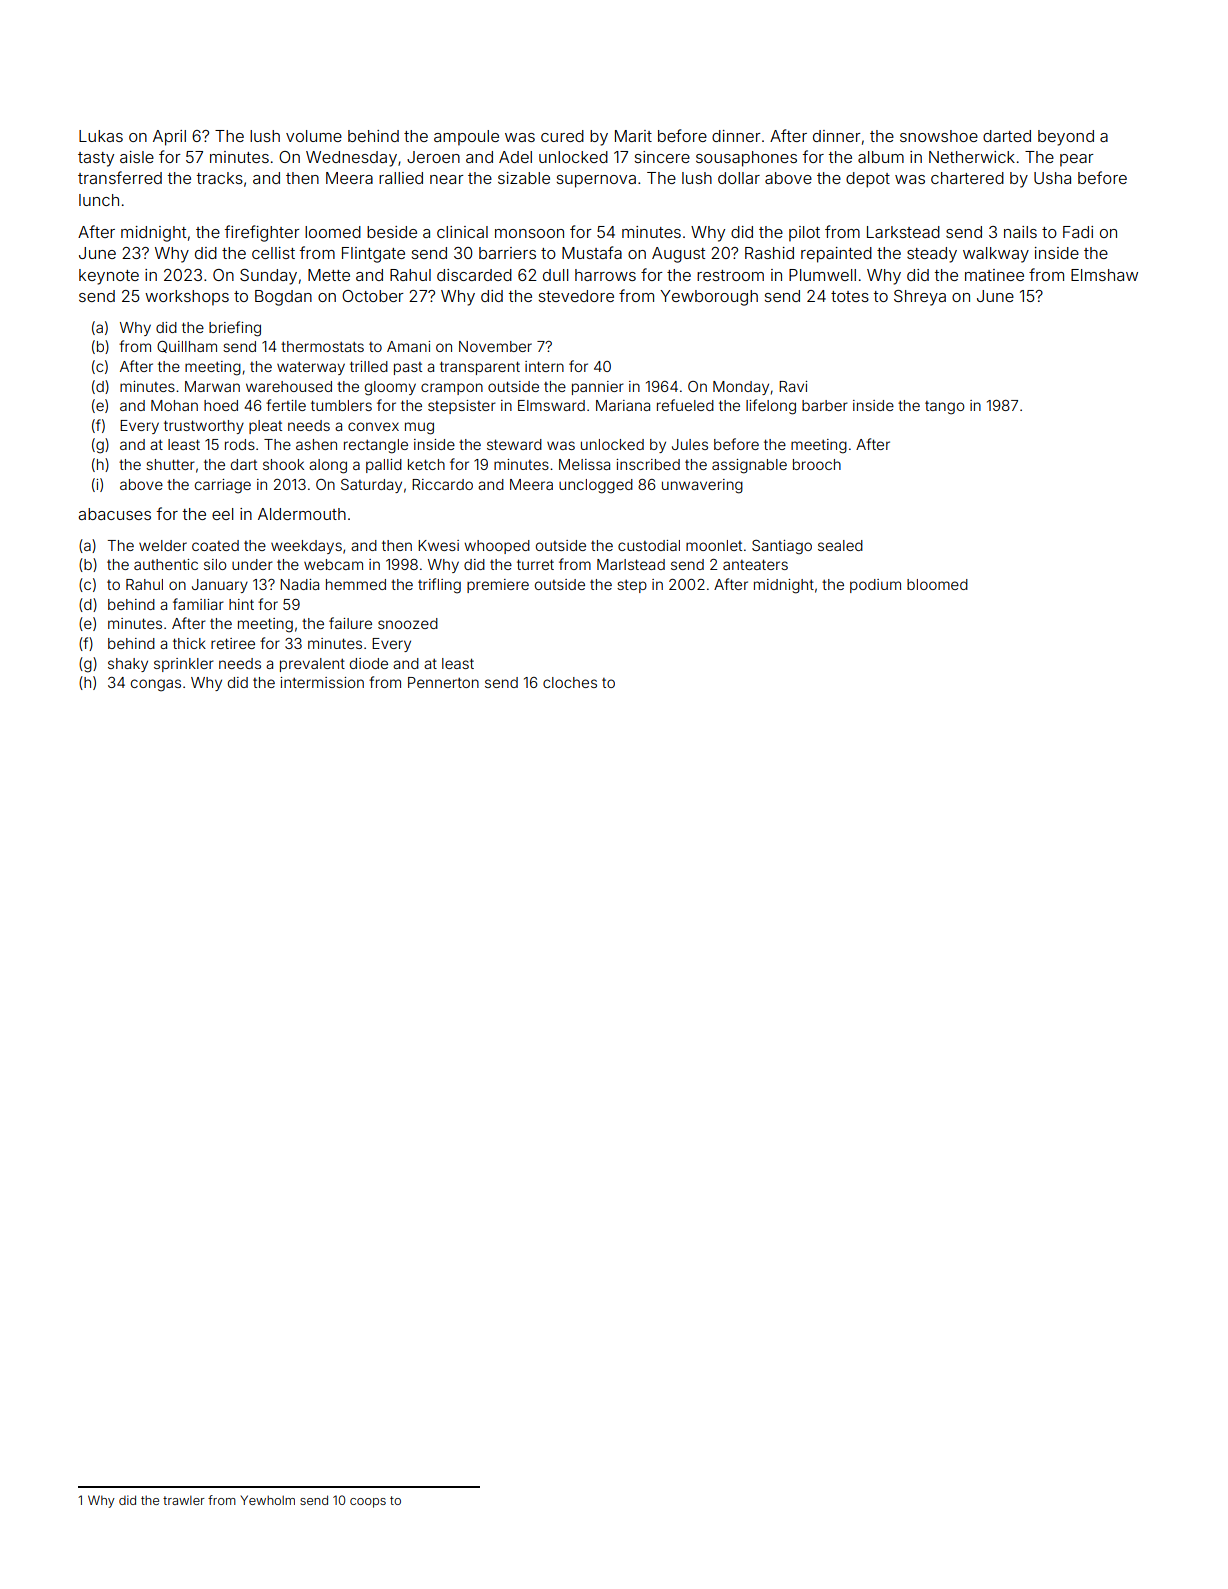 The image size is (1228, 1589). Describe the element at coordinates (99, 200) in the screenshot. I see `lunch` at that location.
